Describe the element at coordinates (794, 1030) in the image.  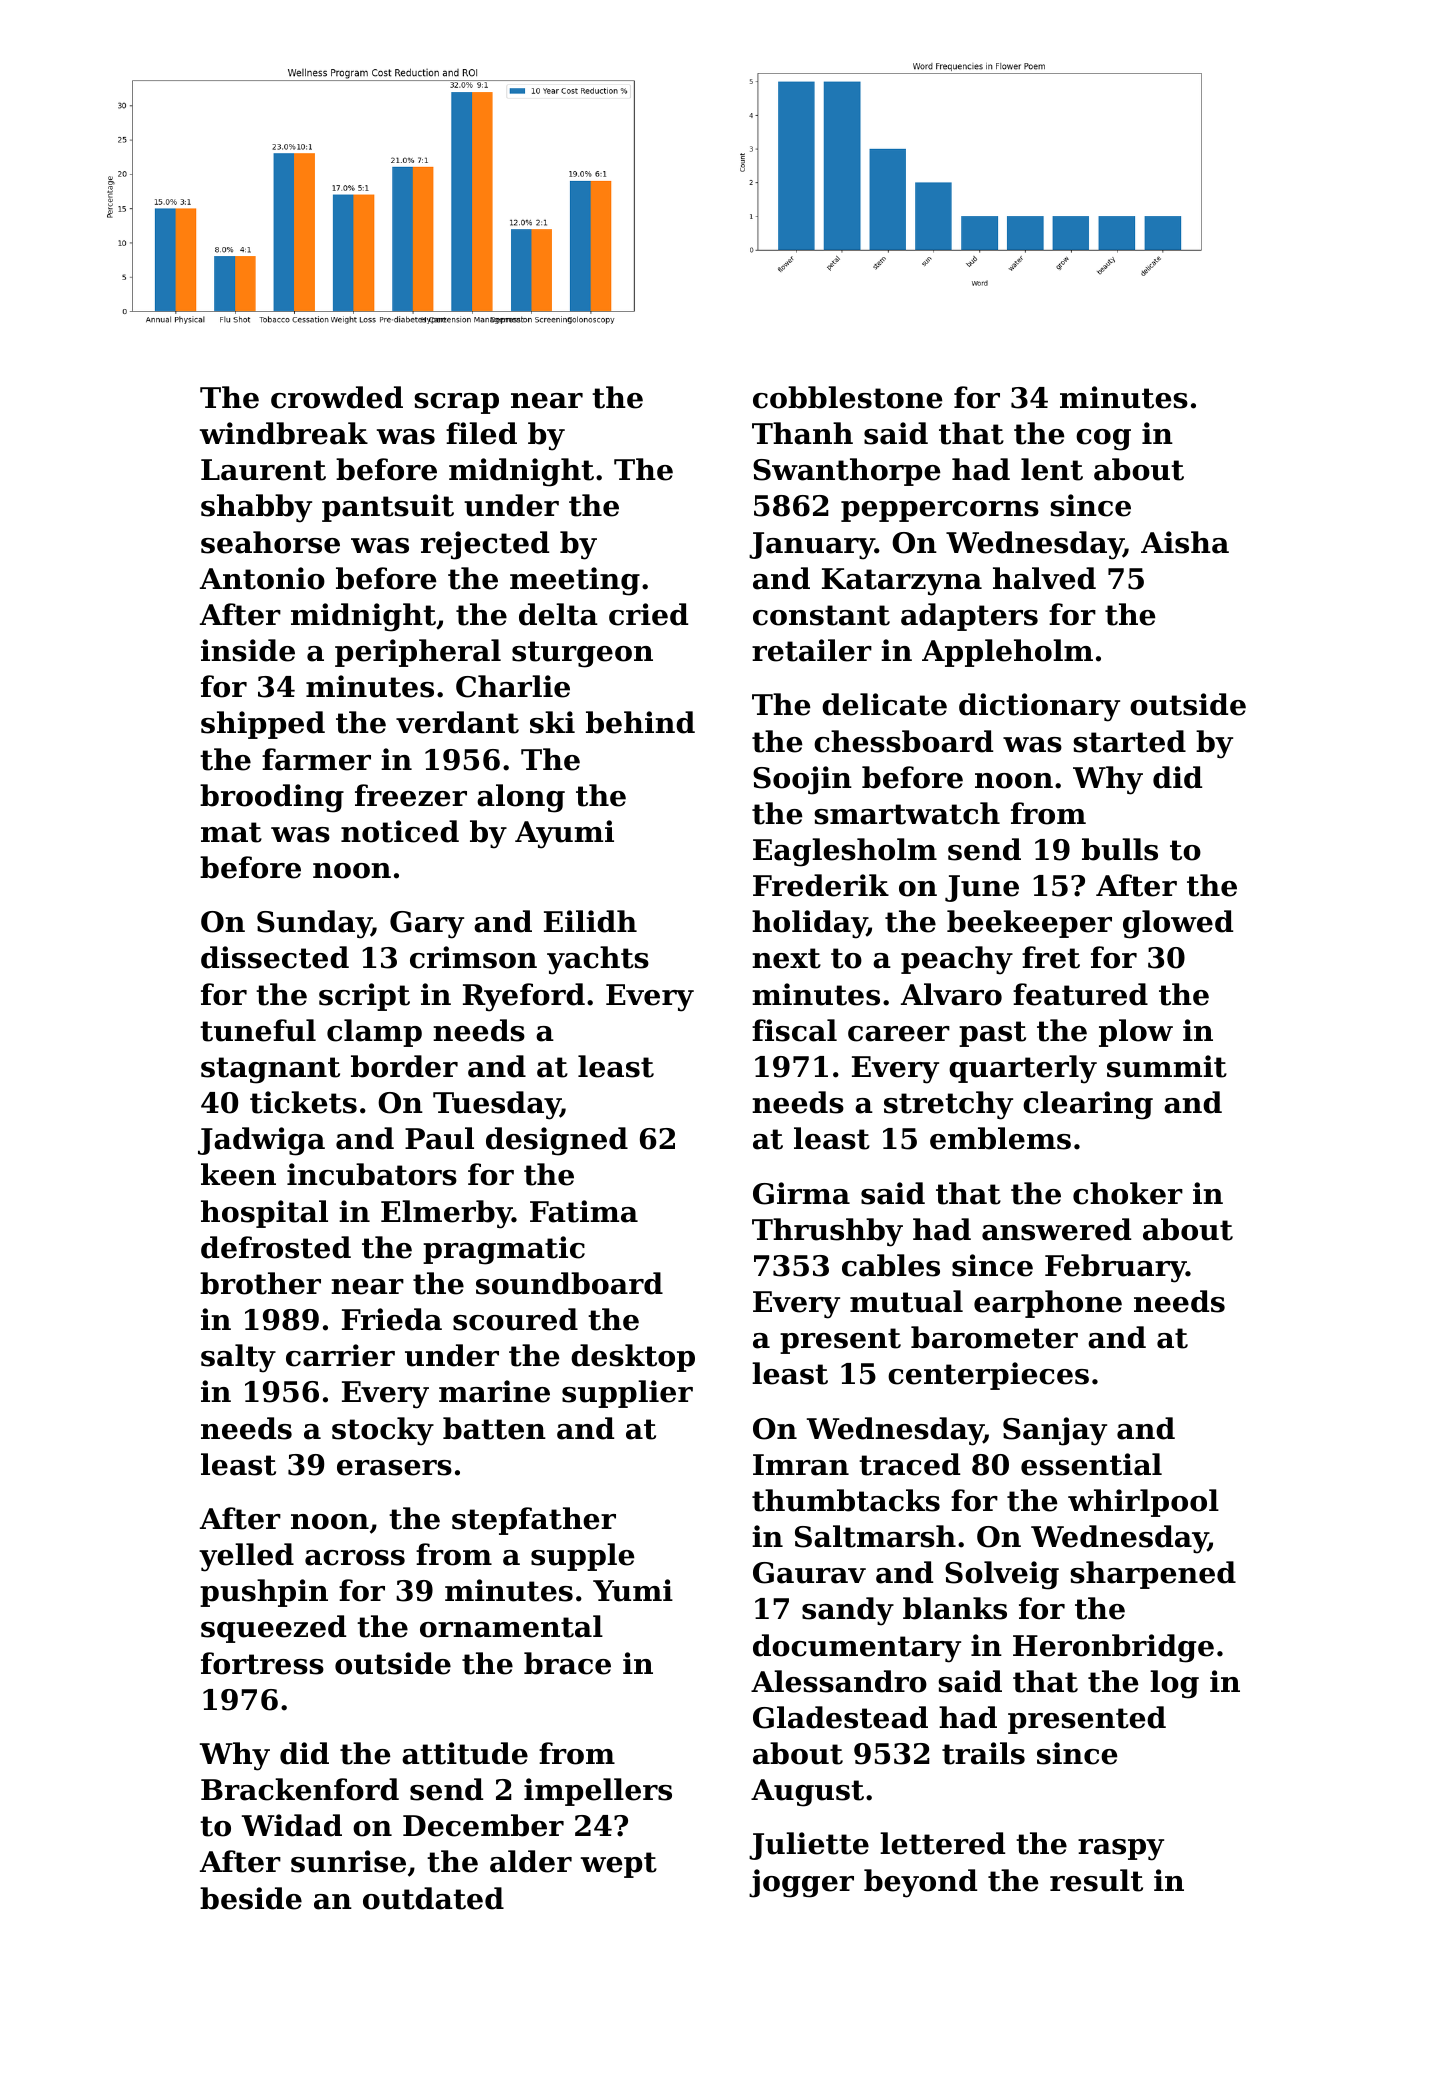
I see `fiscal` at that location.
